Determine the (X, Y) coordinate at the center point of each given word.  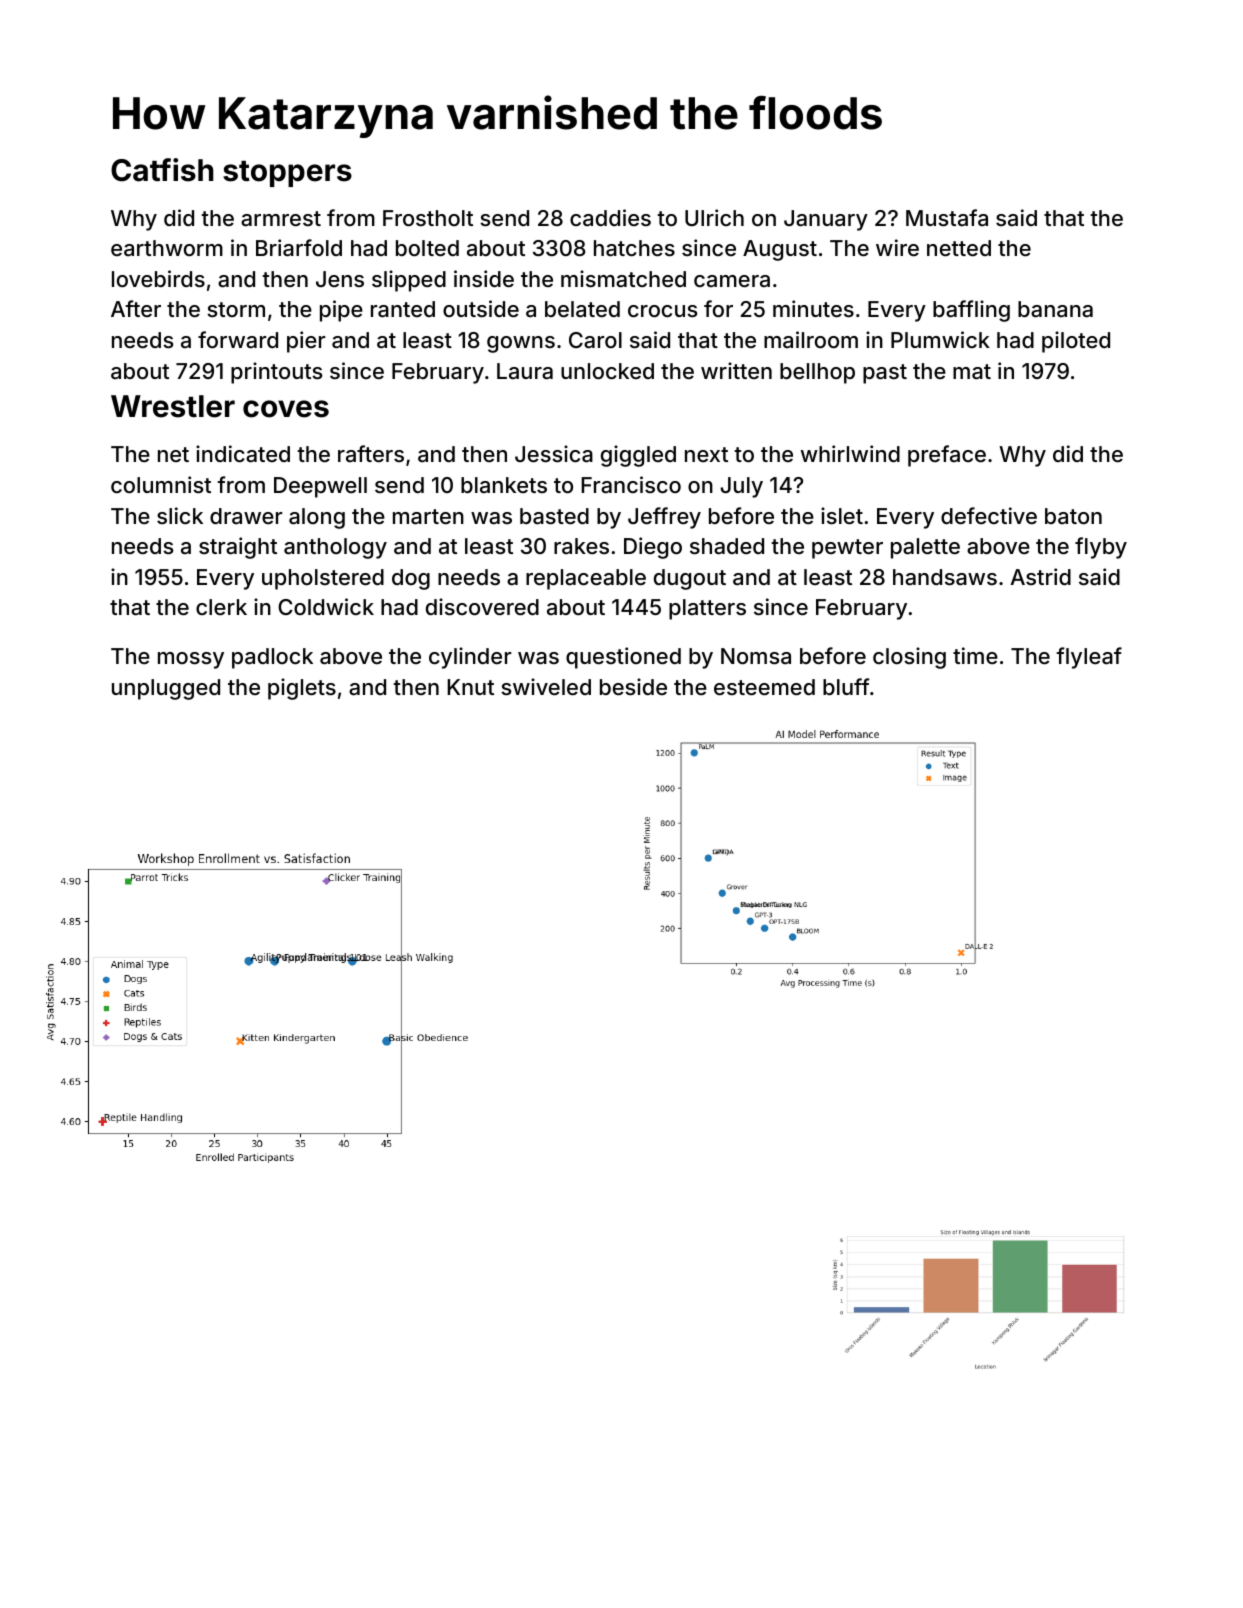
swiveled (546, 686)
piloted (1076, 342)
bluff (846, 686)
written (736, 370)
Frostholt (428, 218)
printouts (276, 373)
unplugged (166, 689)
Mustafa (947, 218)
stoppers (287, 174)
